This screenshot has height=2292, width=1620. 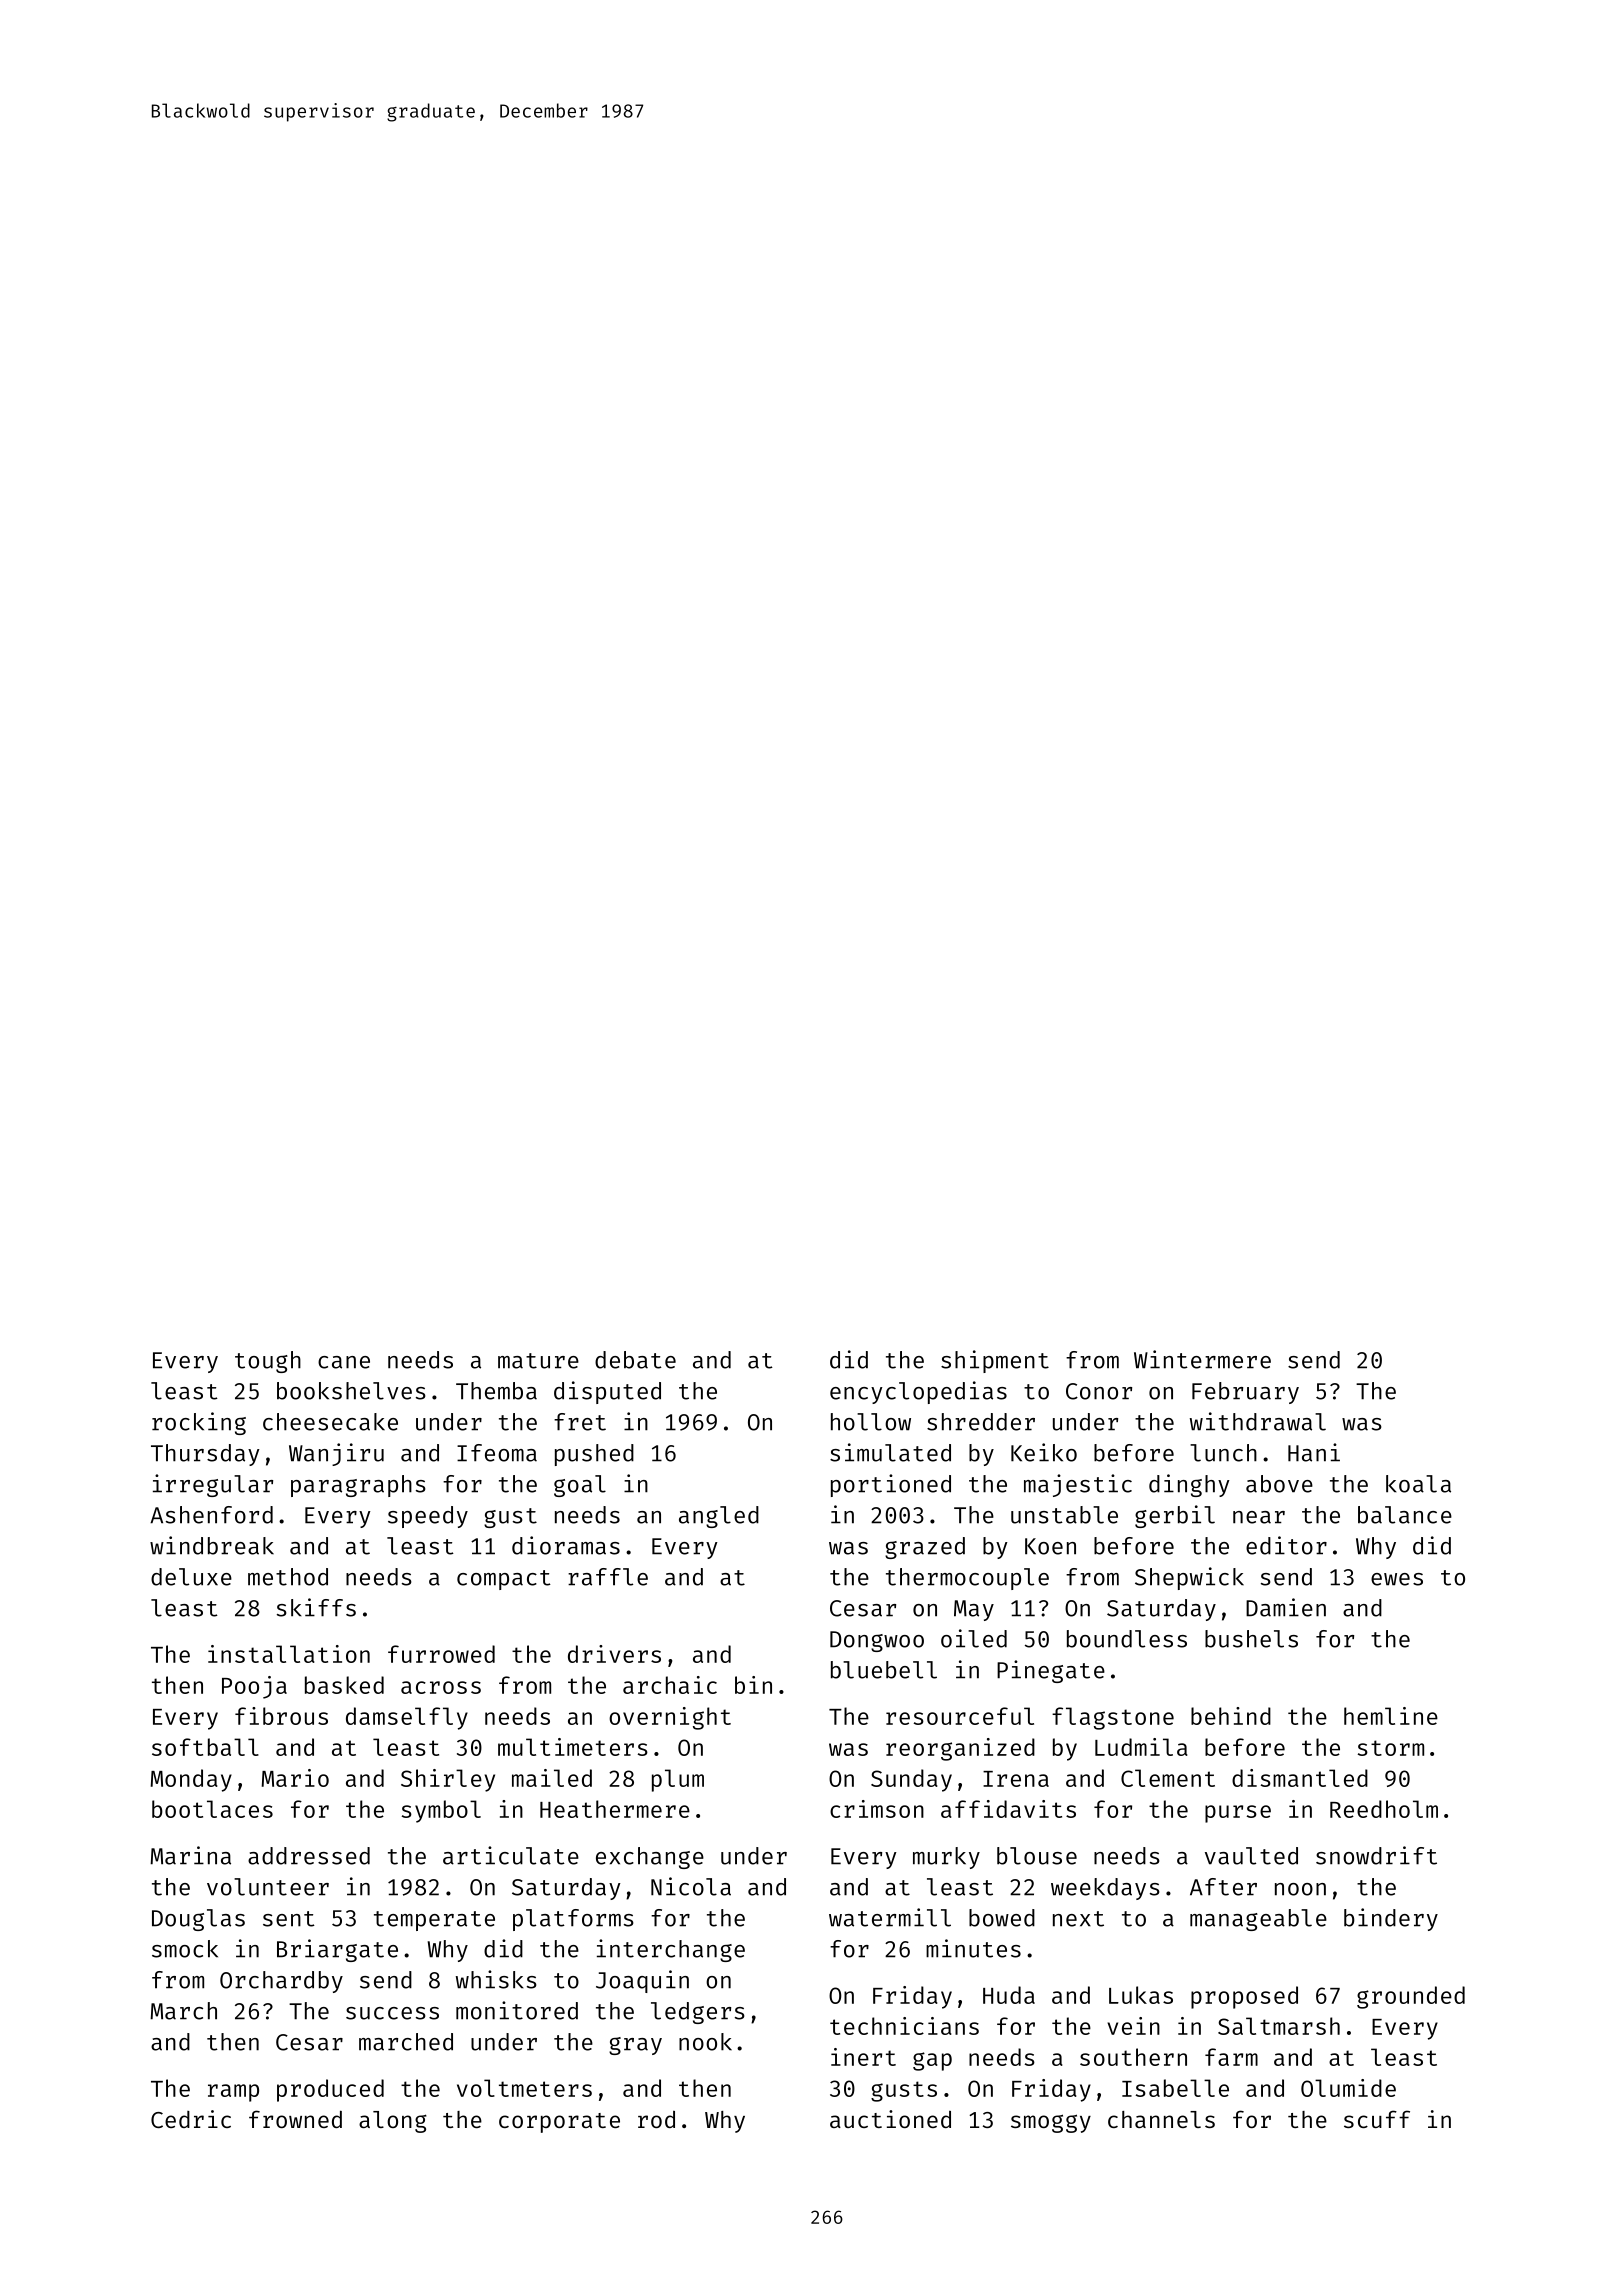 I want to click on platforms, so click(x=573, y=1920).
